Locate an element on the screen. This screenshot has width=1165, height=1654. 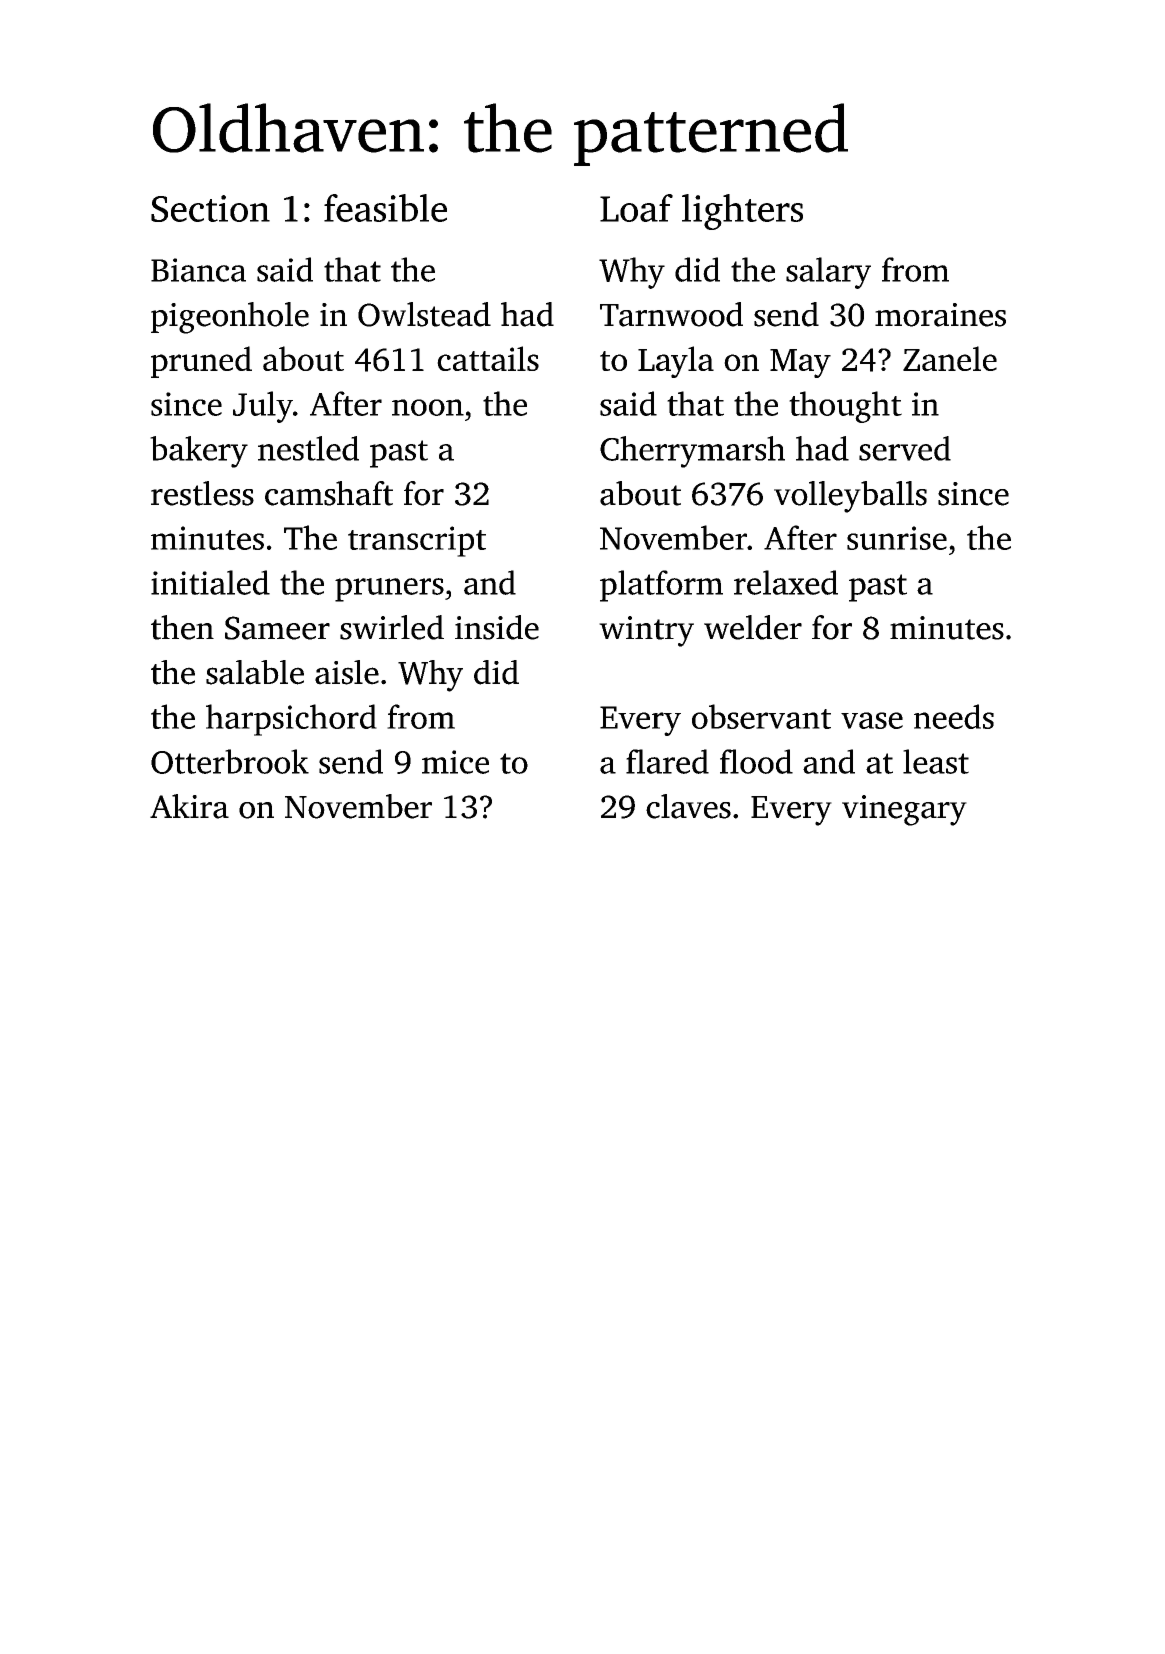
claves is located at coordinates (688, 806).
